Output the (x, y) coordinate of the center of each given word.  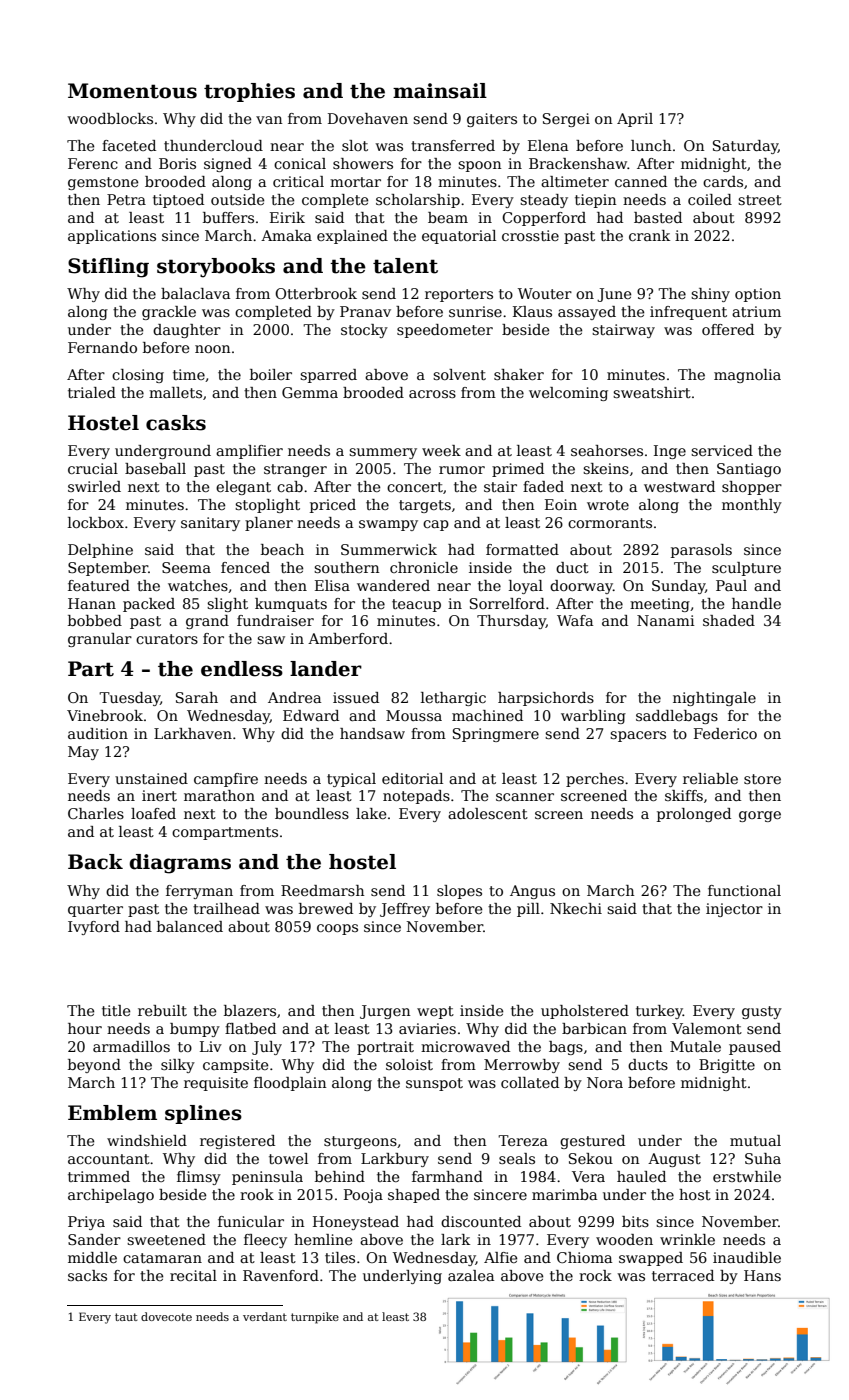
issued (356, 697)
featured (99, 585)
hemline (323, 1239)
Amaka (286, 235)
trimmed (99, 1176)
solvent (459, 374)
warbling (593, 717)
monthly (752, 506)
